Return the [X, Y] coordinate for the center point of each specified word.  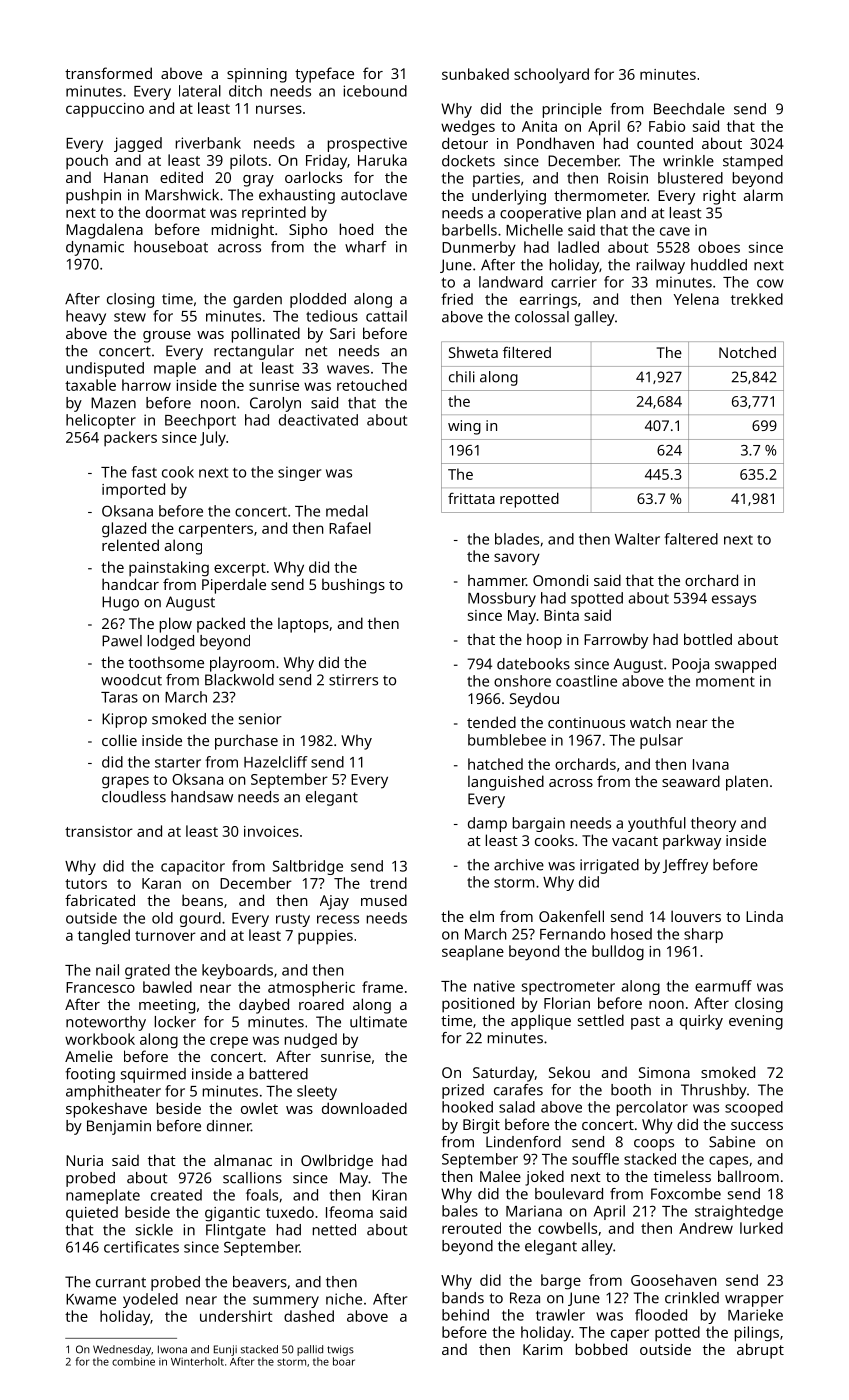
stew [130, 317]
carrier [574, 282]
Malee [500, 1176]
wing [464, 427]
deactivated [318, 420]
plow [176, 625]
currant [121, 1282]
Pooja [690, 665]
